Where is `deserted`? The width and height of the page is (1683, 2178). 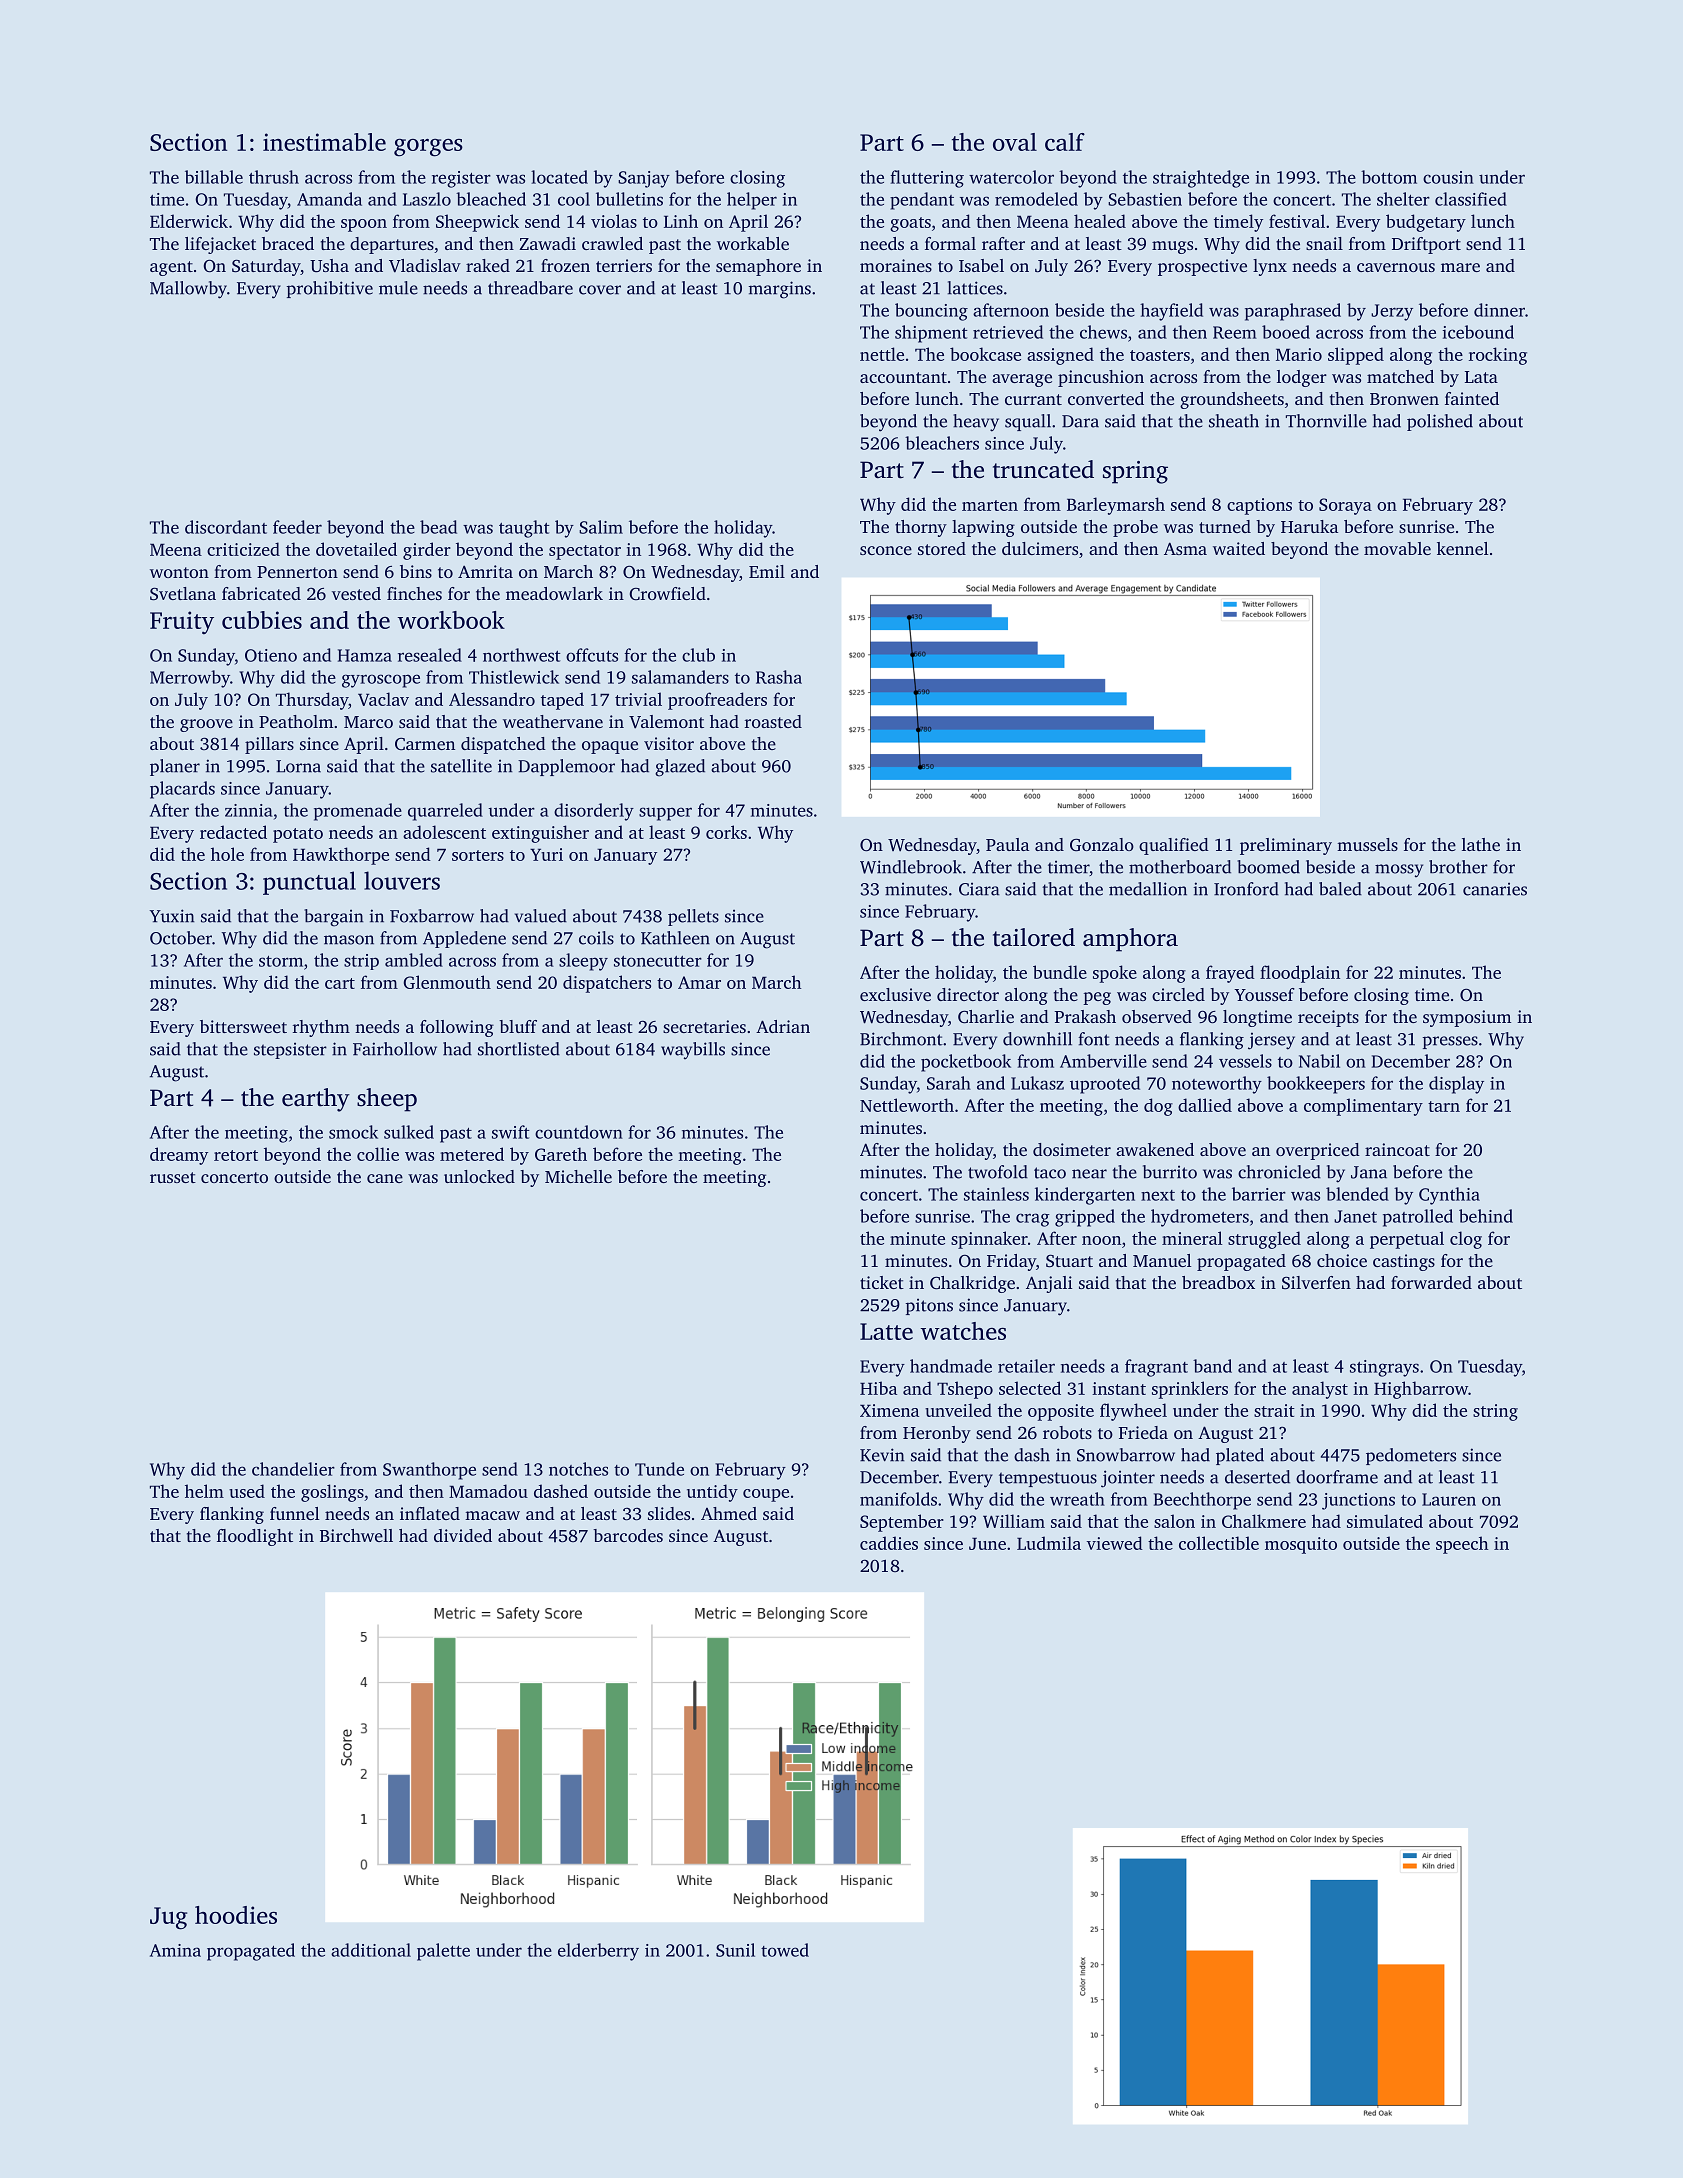
deserted is located at coordinates (1257, 1477).
